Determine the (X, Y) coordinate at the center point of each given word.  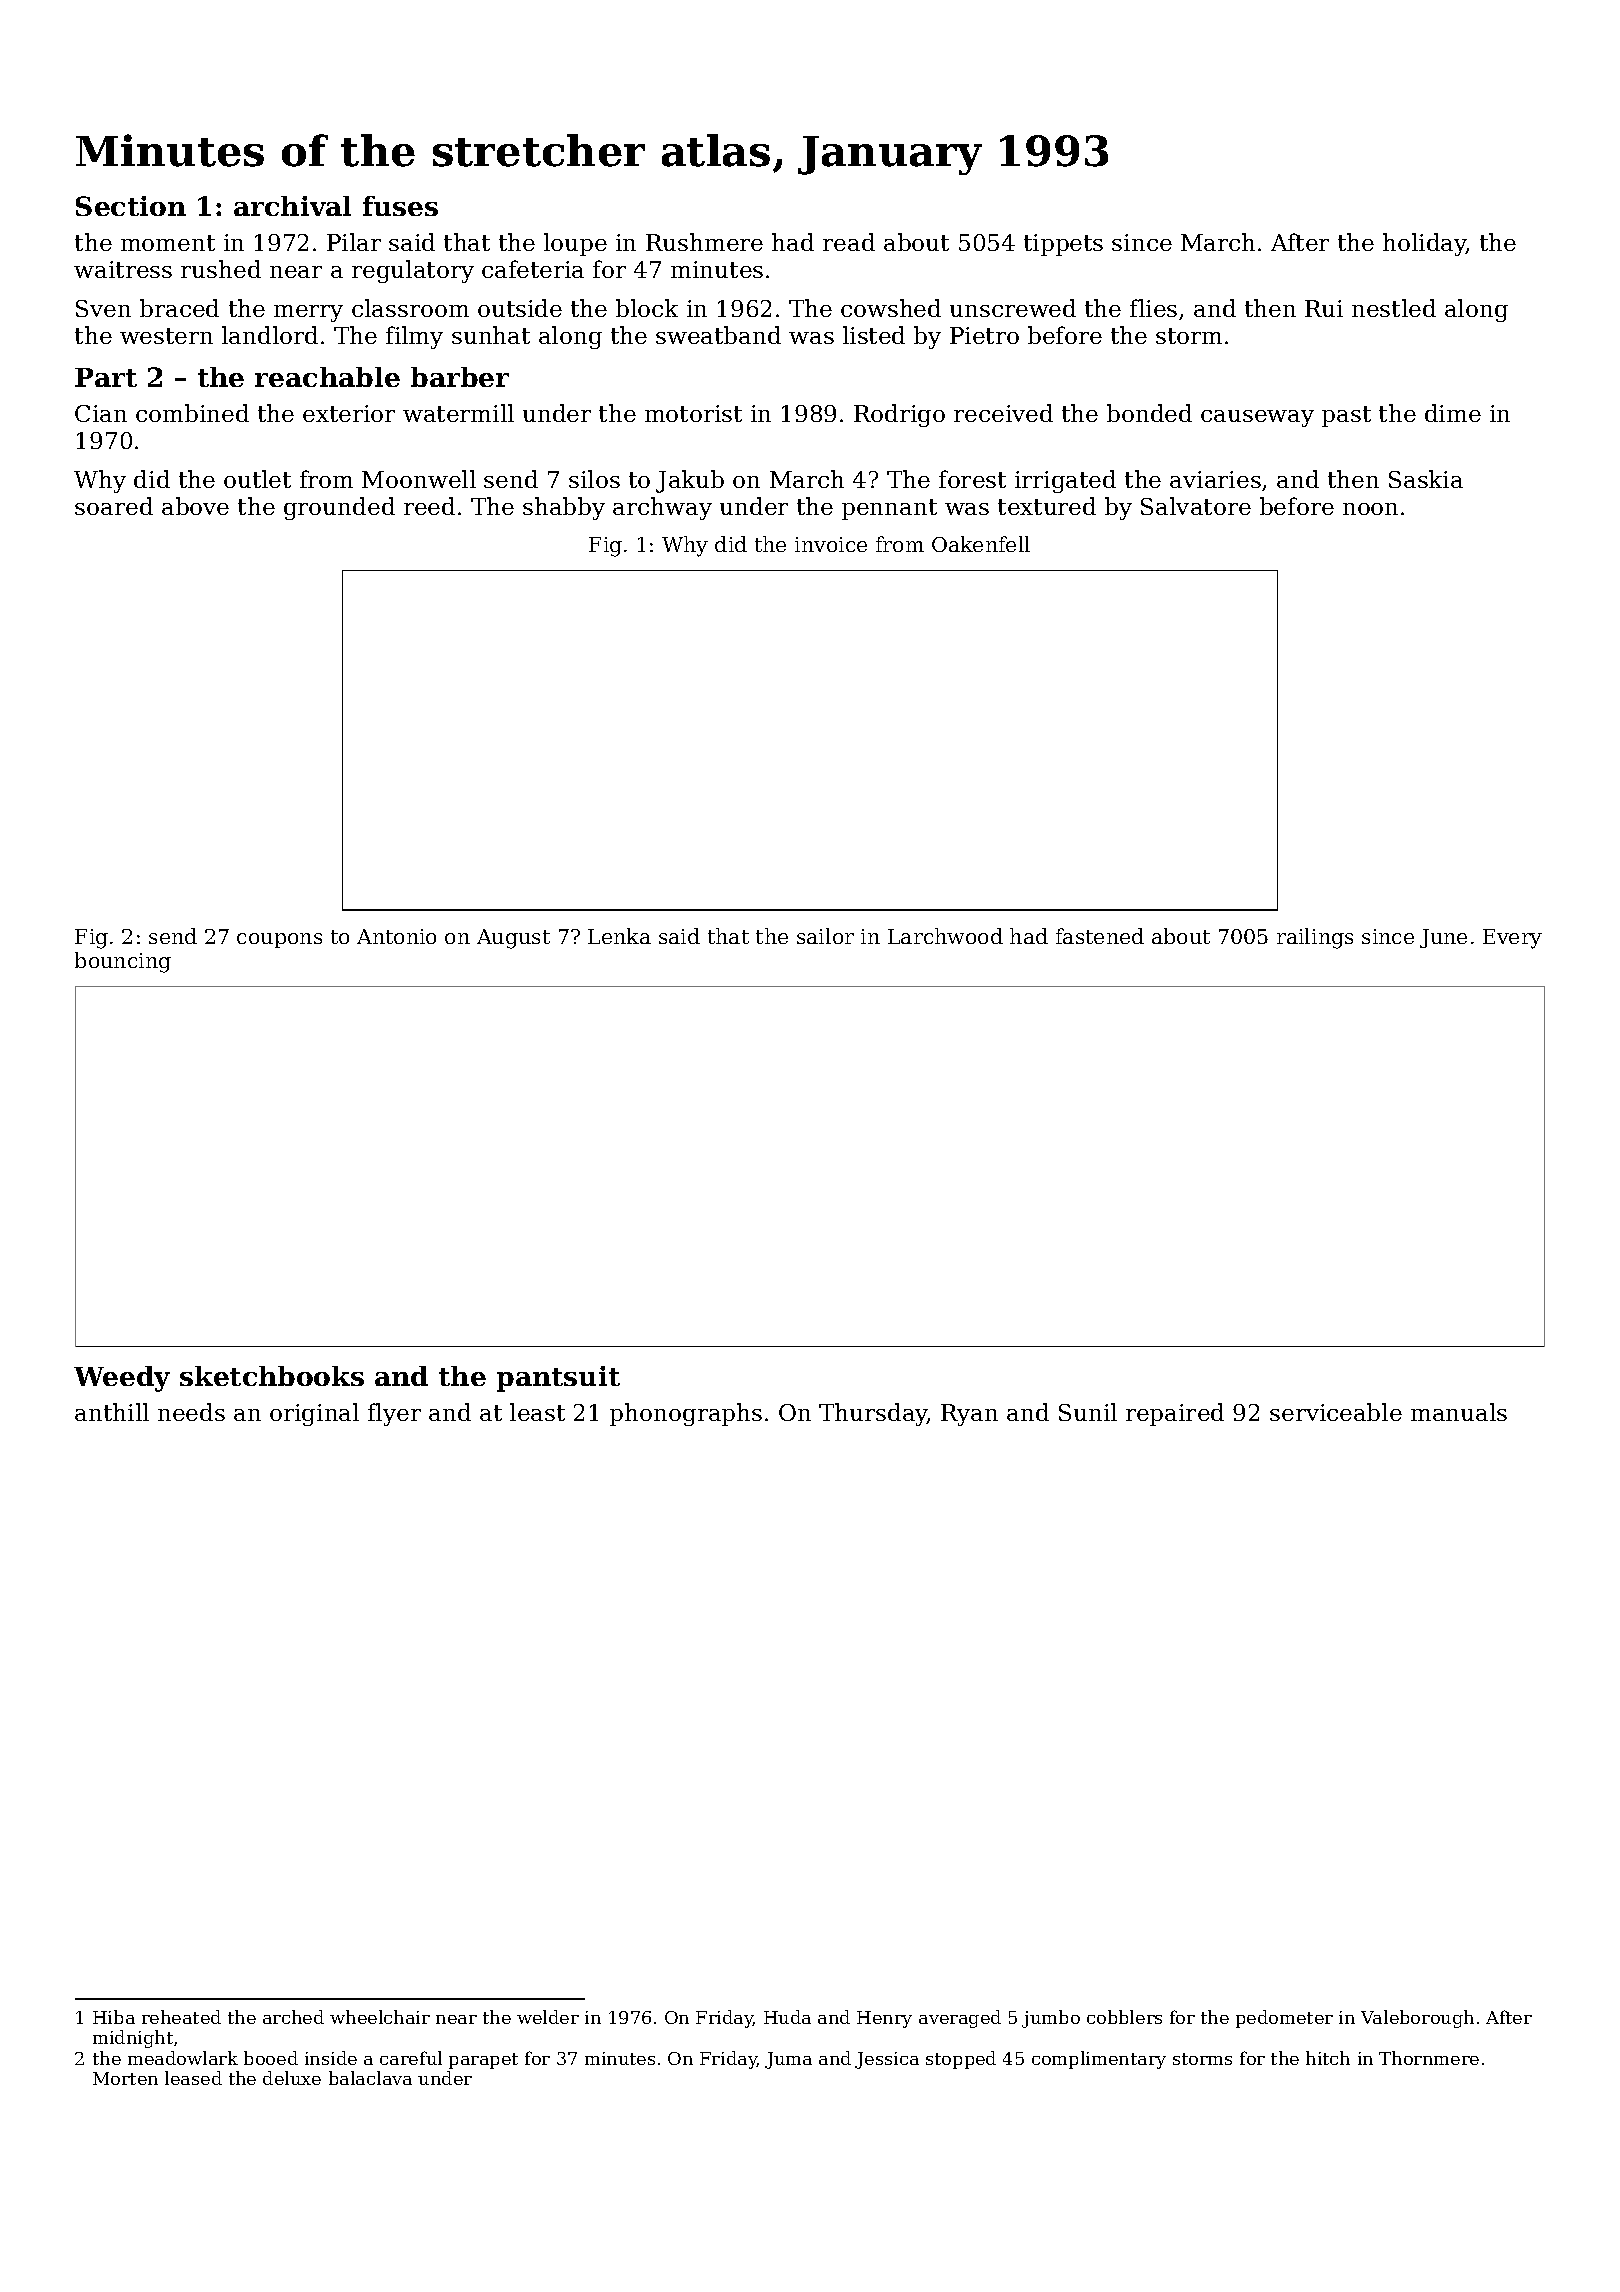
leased (193, 2078)
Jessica (887, 2060)
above (195, 506)
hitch (1328, 2058)
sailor (825, 936)
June (1443, 938)
